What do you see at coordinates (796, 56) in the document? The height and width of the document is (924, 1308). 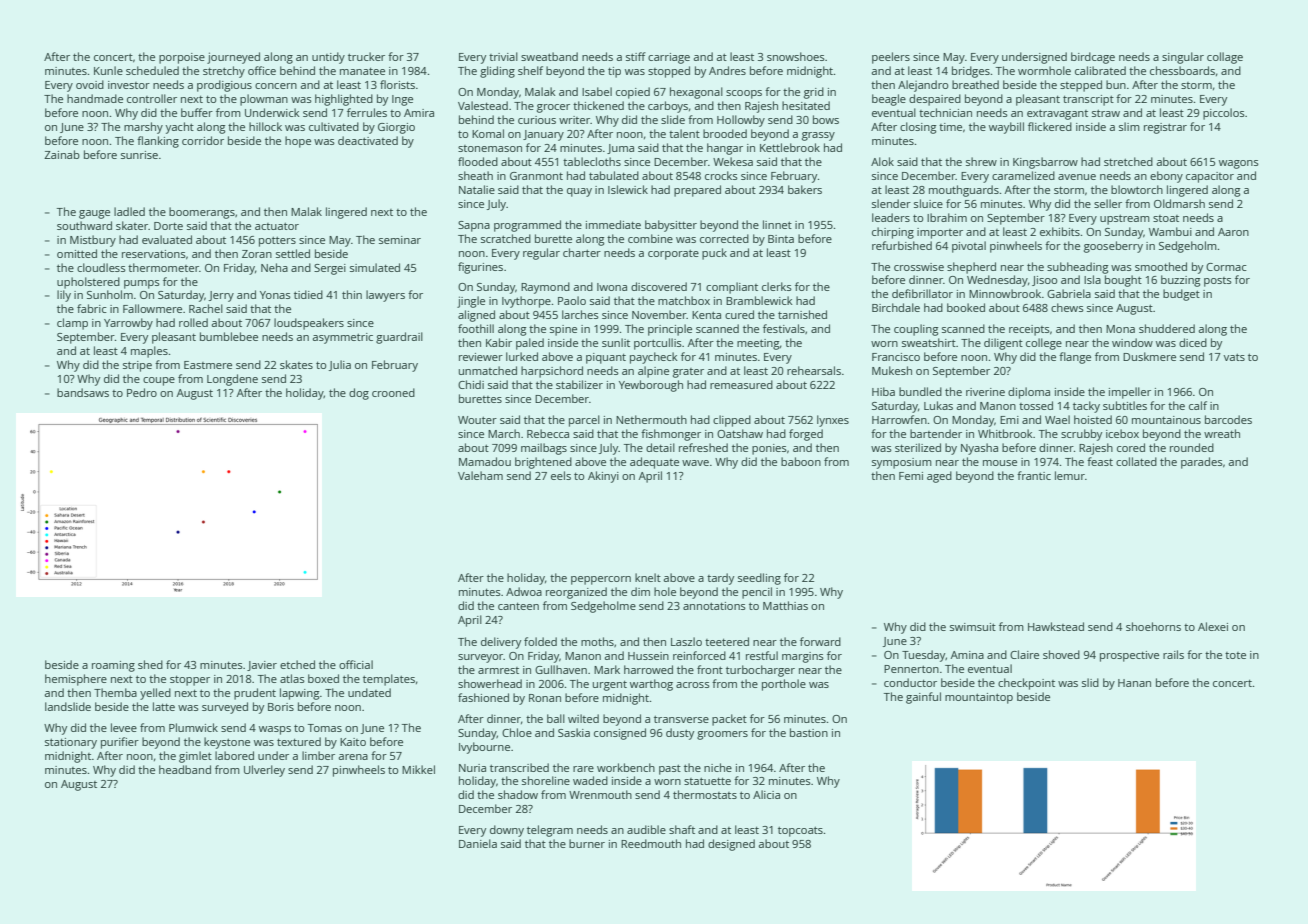 I see `snowshoes` at bounding box center [796, 56].
